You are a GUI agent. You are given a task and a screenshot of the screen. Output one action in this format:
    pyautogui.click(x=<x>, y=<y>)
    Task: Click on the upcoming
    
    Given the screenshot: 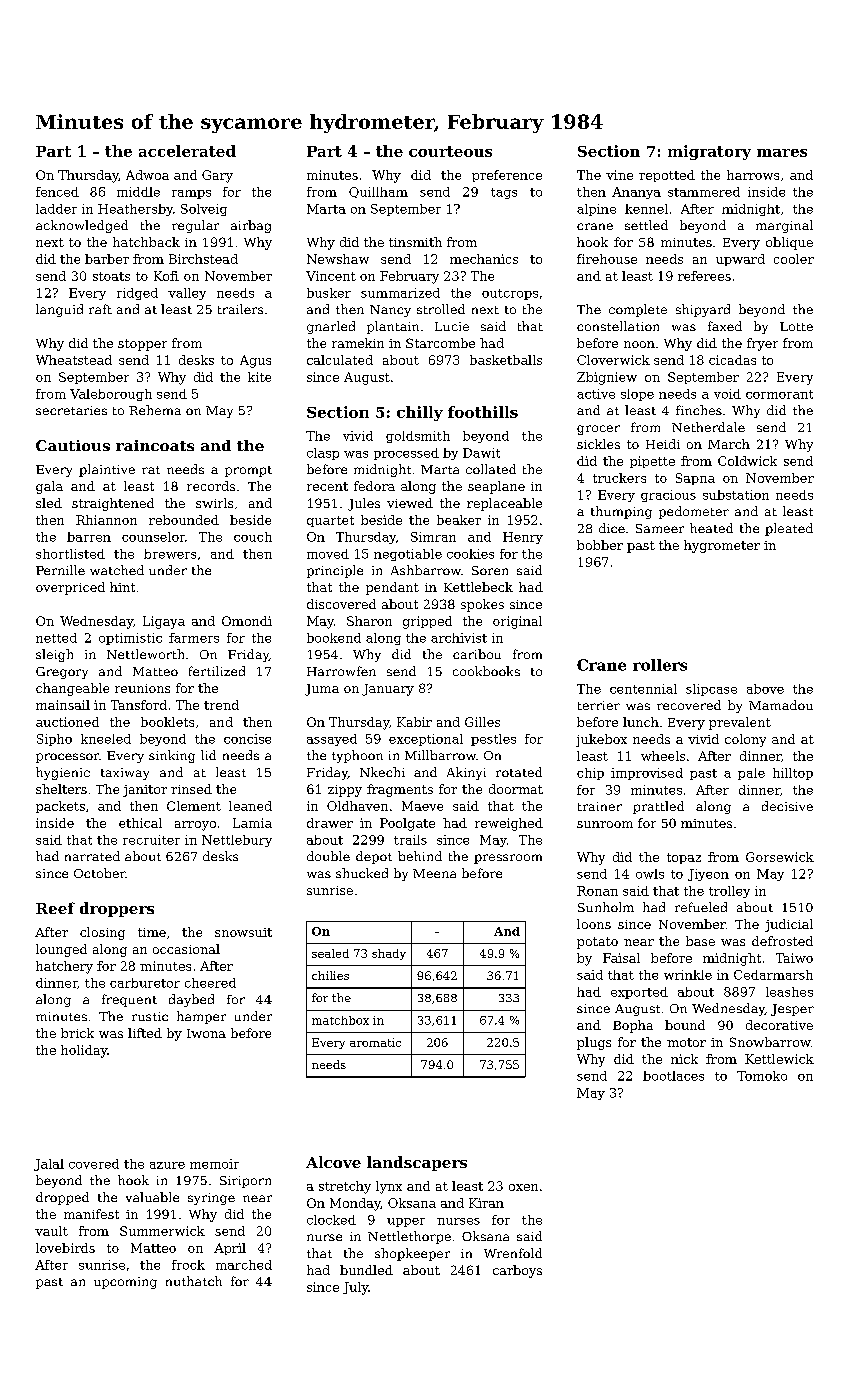 What is the action you would take?
    pyautogui.click(x=125, y=1283)
